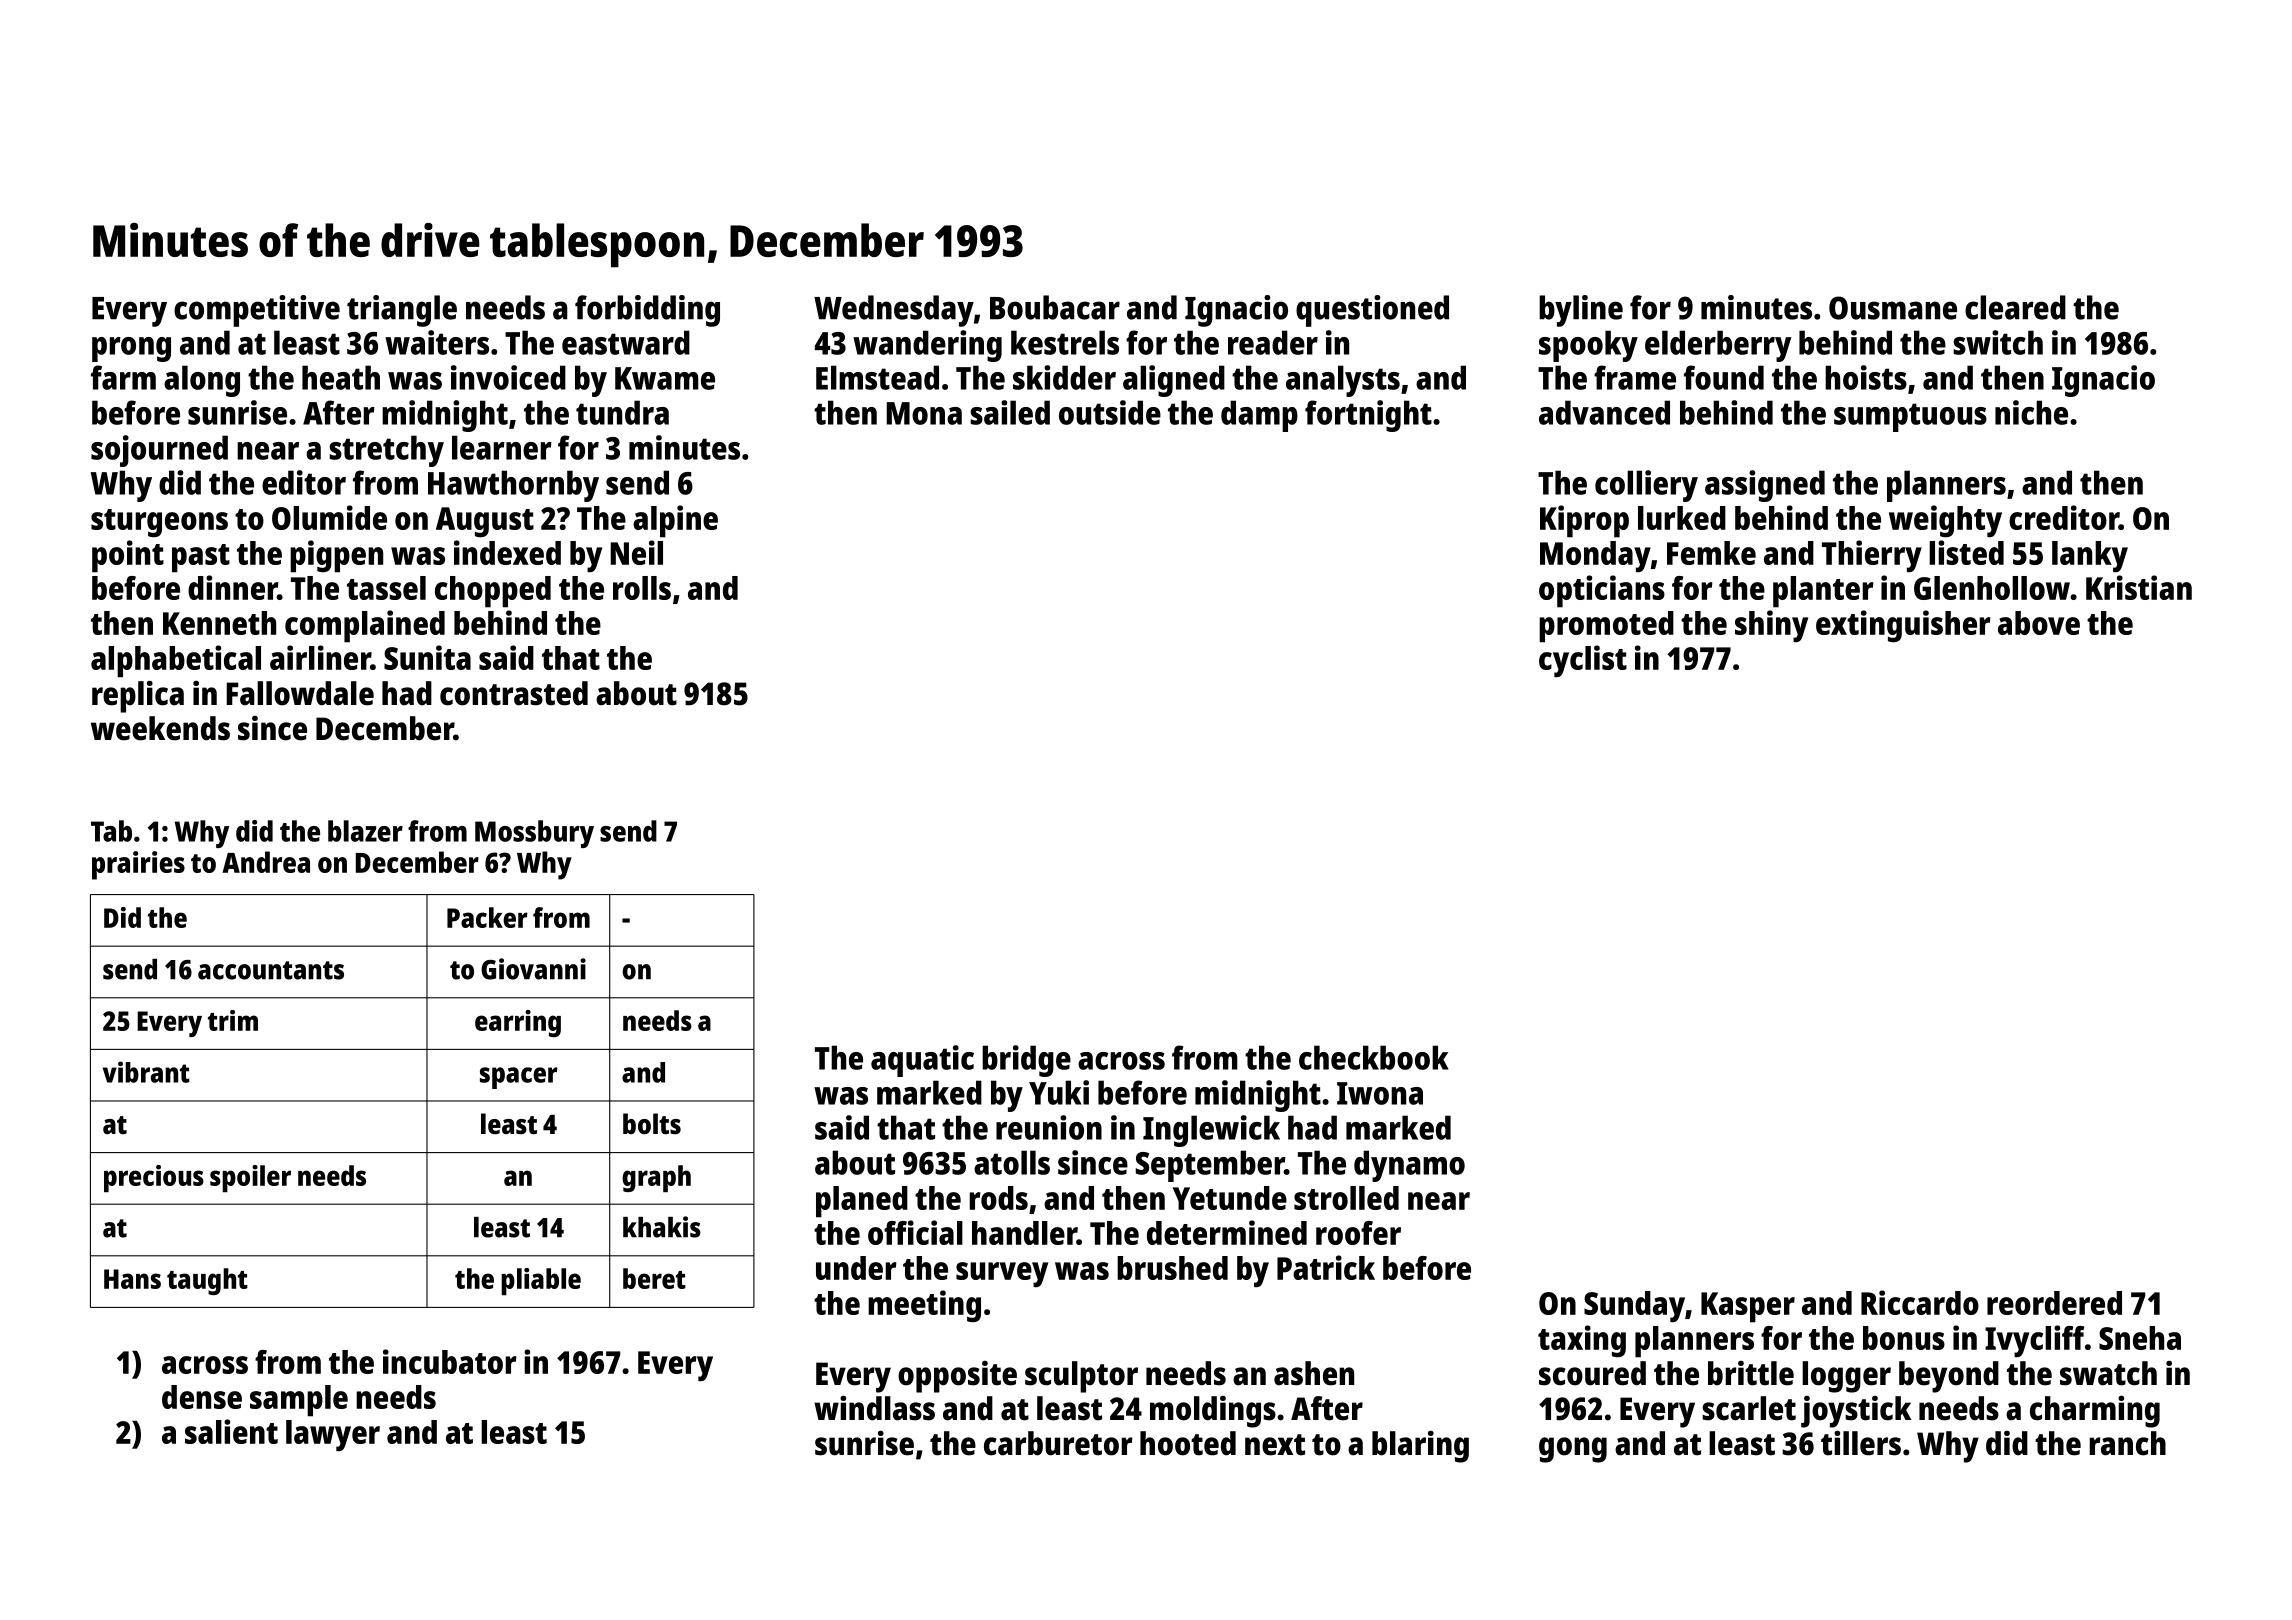 The height and width of the image is (1620, 2292). What do you see at coordinates (257, 311) in the image?
I see `competitive` at bounding box center [257, 311].
